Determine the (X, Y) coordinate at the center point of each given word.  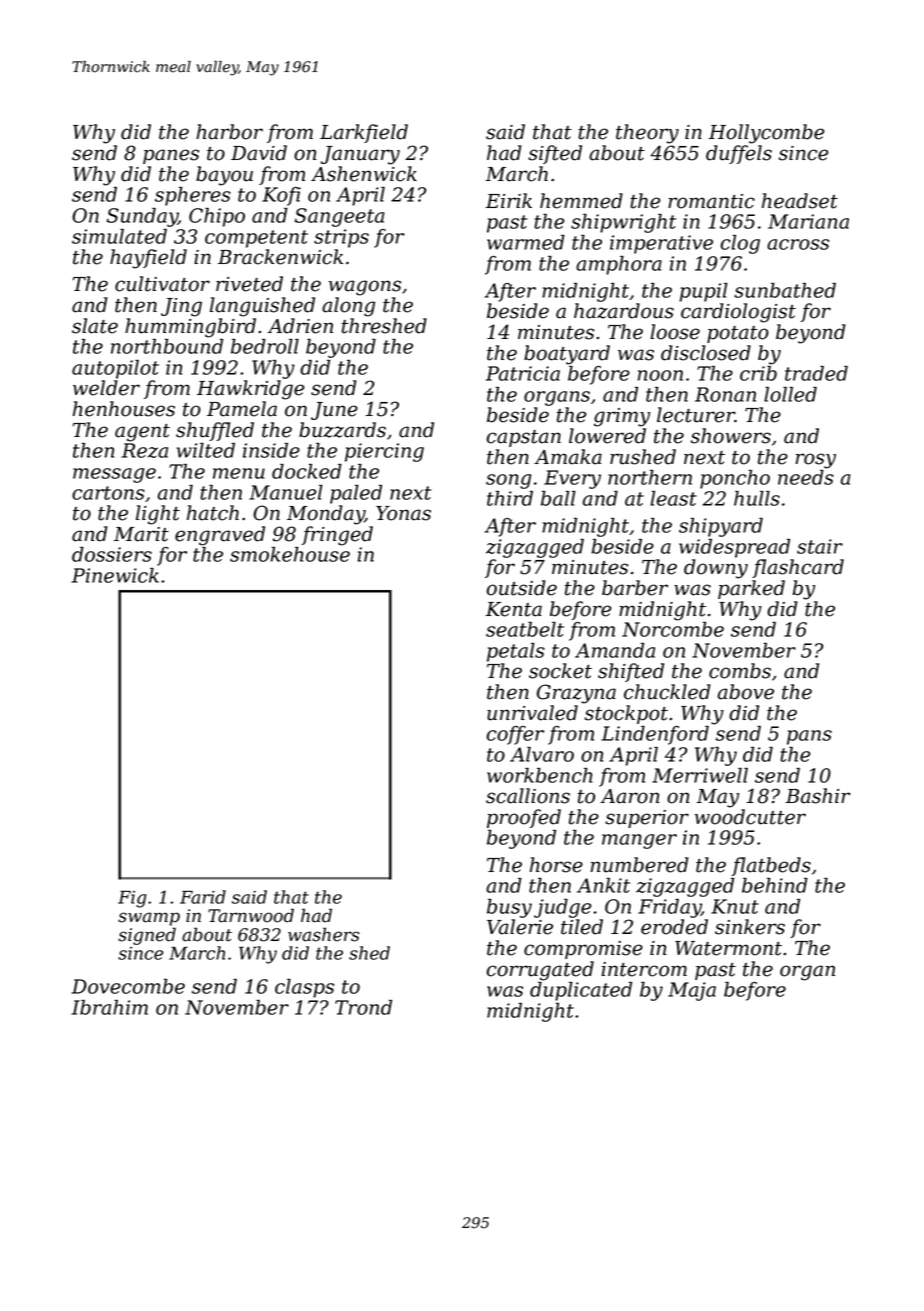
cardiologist (738, 313)
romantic (711, 201)
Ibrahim (110, 1007)
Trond (363, 1007)
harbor (229, 132)
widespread (734, 548)
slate (95, 326)
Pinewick (115, 575)
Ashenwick (364, 174)
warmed (526, 242)
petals (516, 652)
